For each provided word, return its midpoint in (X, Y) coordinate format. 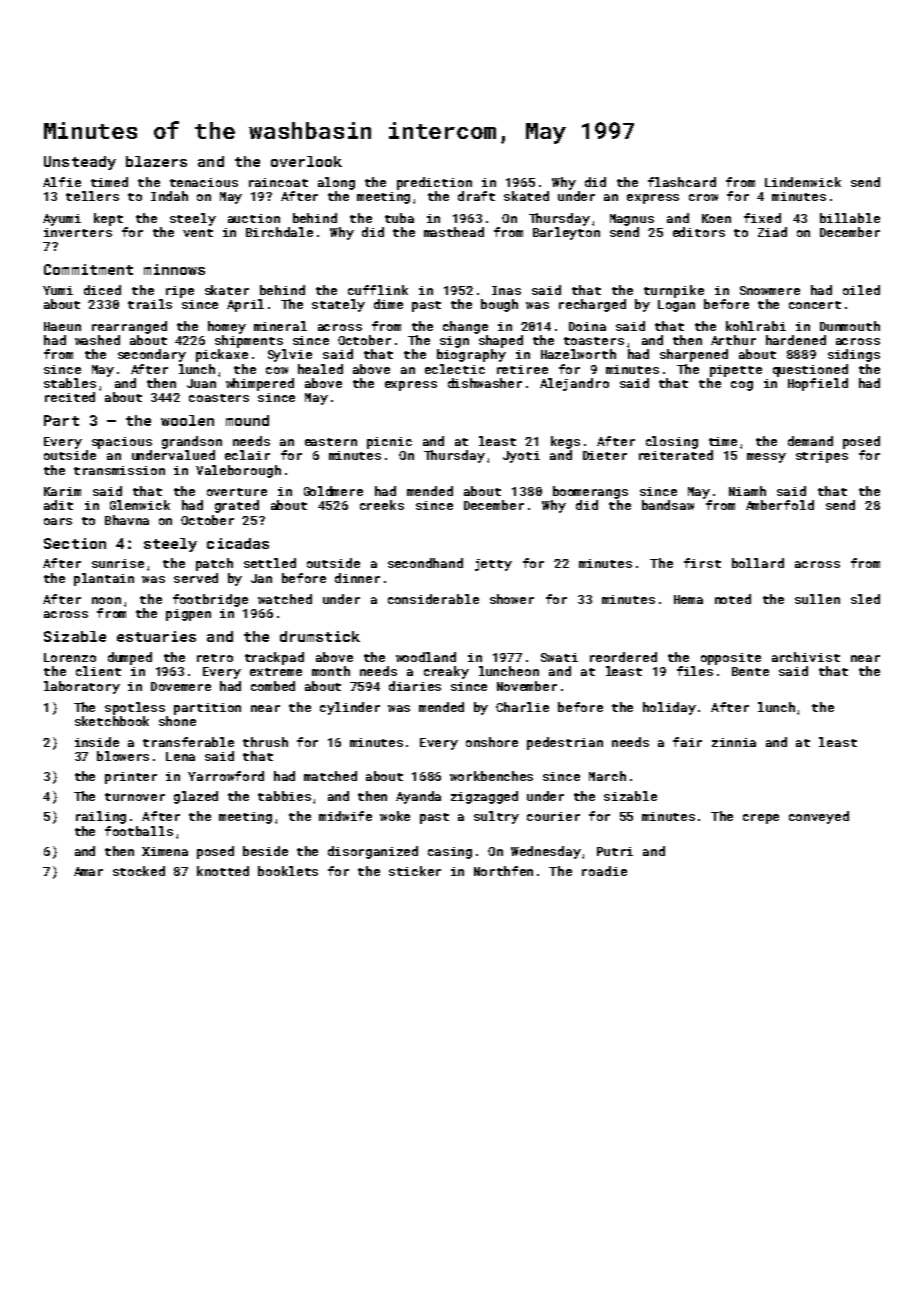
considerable (433, 599)
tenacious (204, 182)
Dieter (605, 455)
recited (70, 397)
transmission (119, 470)
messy (766, 458)
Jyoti (521, 457)
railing (101, 817)
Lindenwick (803, 182)
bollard (758, 563)
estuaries (156, 636)
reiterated (676, 455)
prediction (434, 183)
